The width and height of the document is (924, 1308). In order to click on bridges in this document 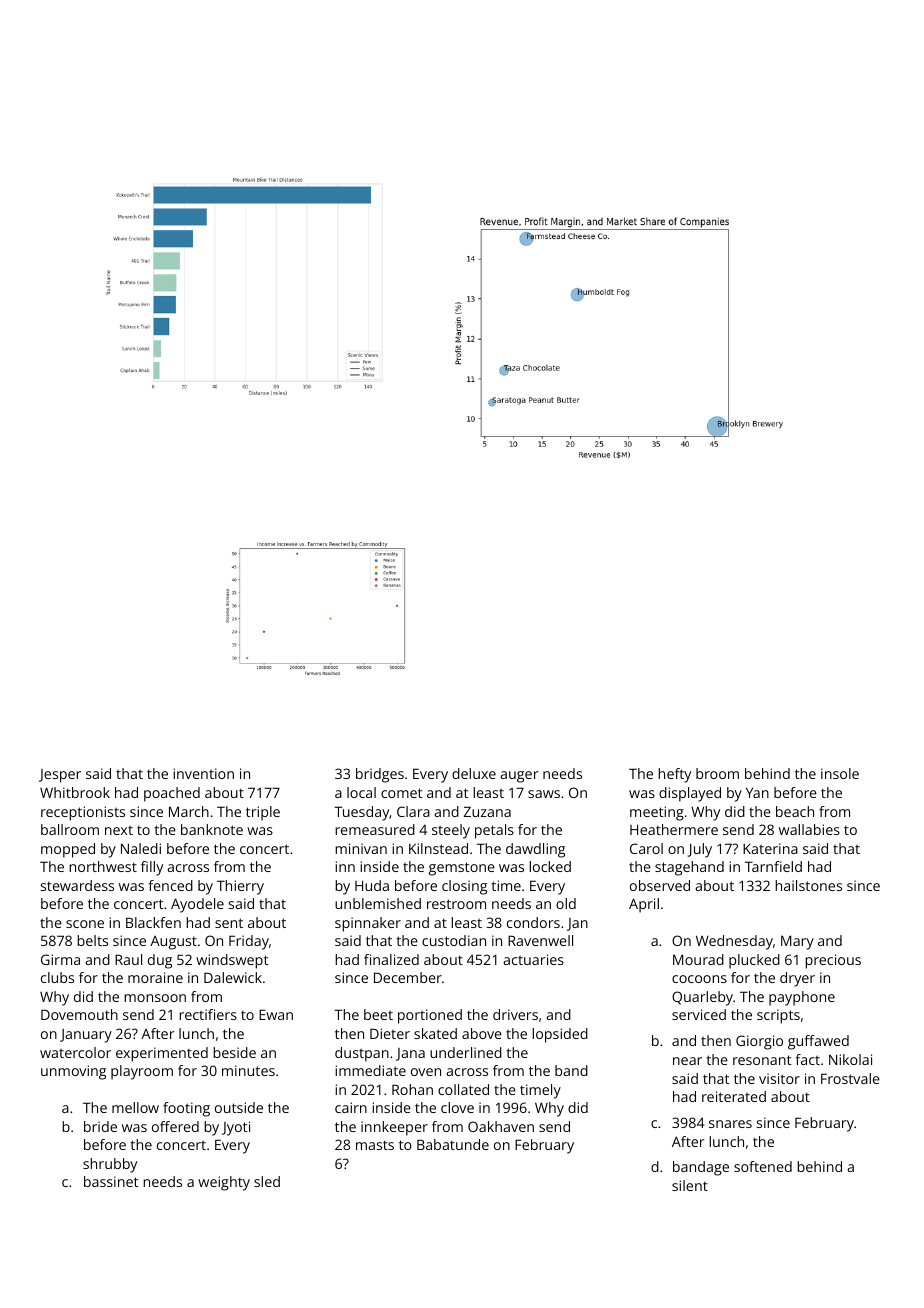, I will do `click(380, 775)`.
